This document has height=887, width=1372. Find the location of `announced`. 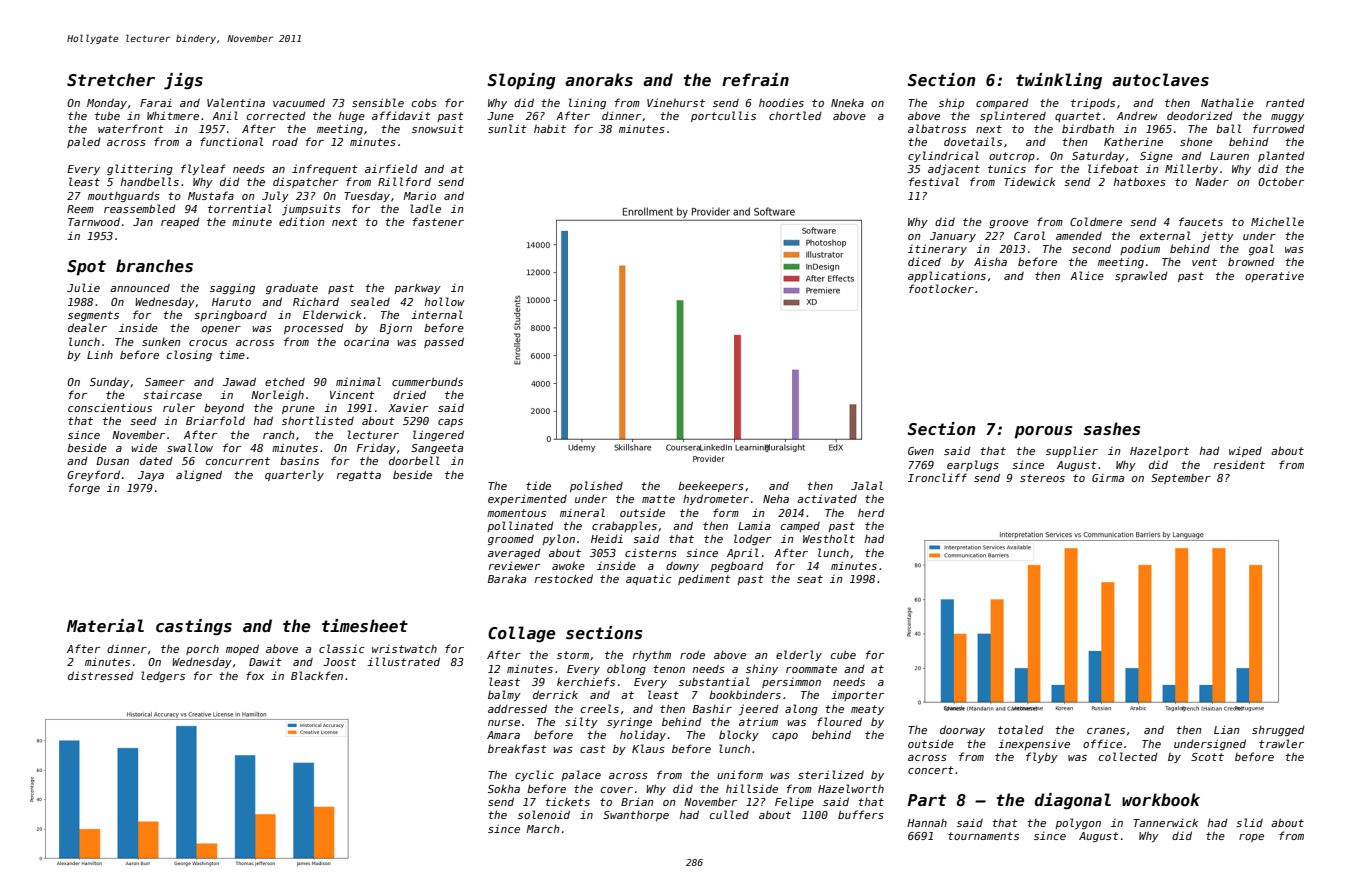

announced is located at coordinates (140, 287).
